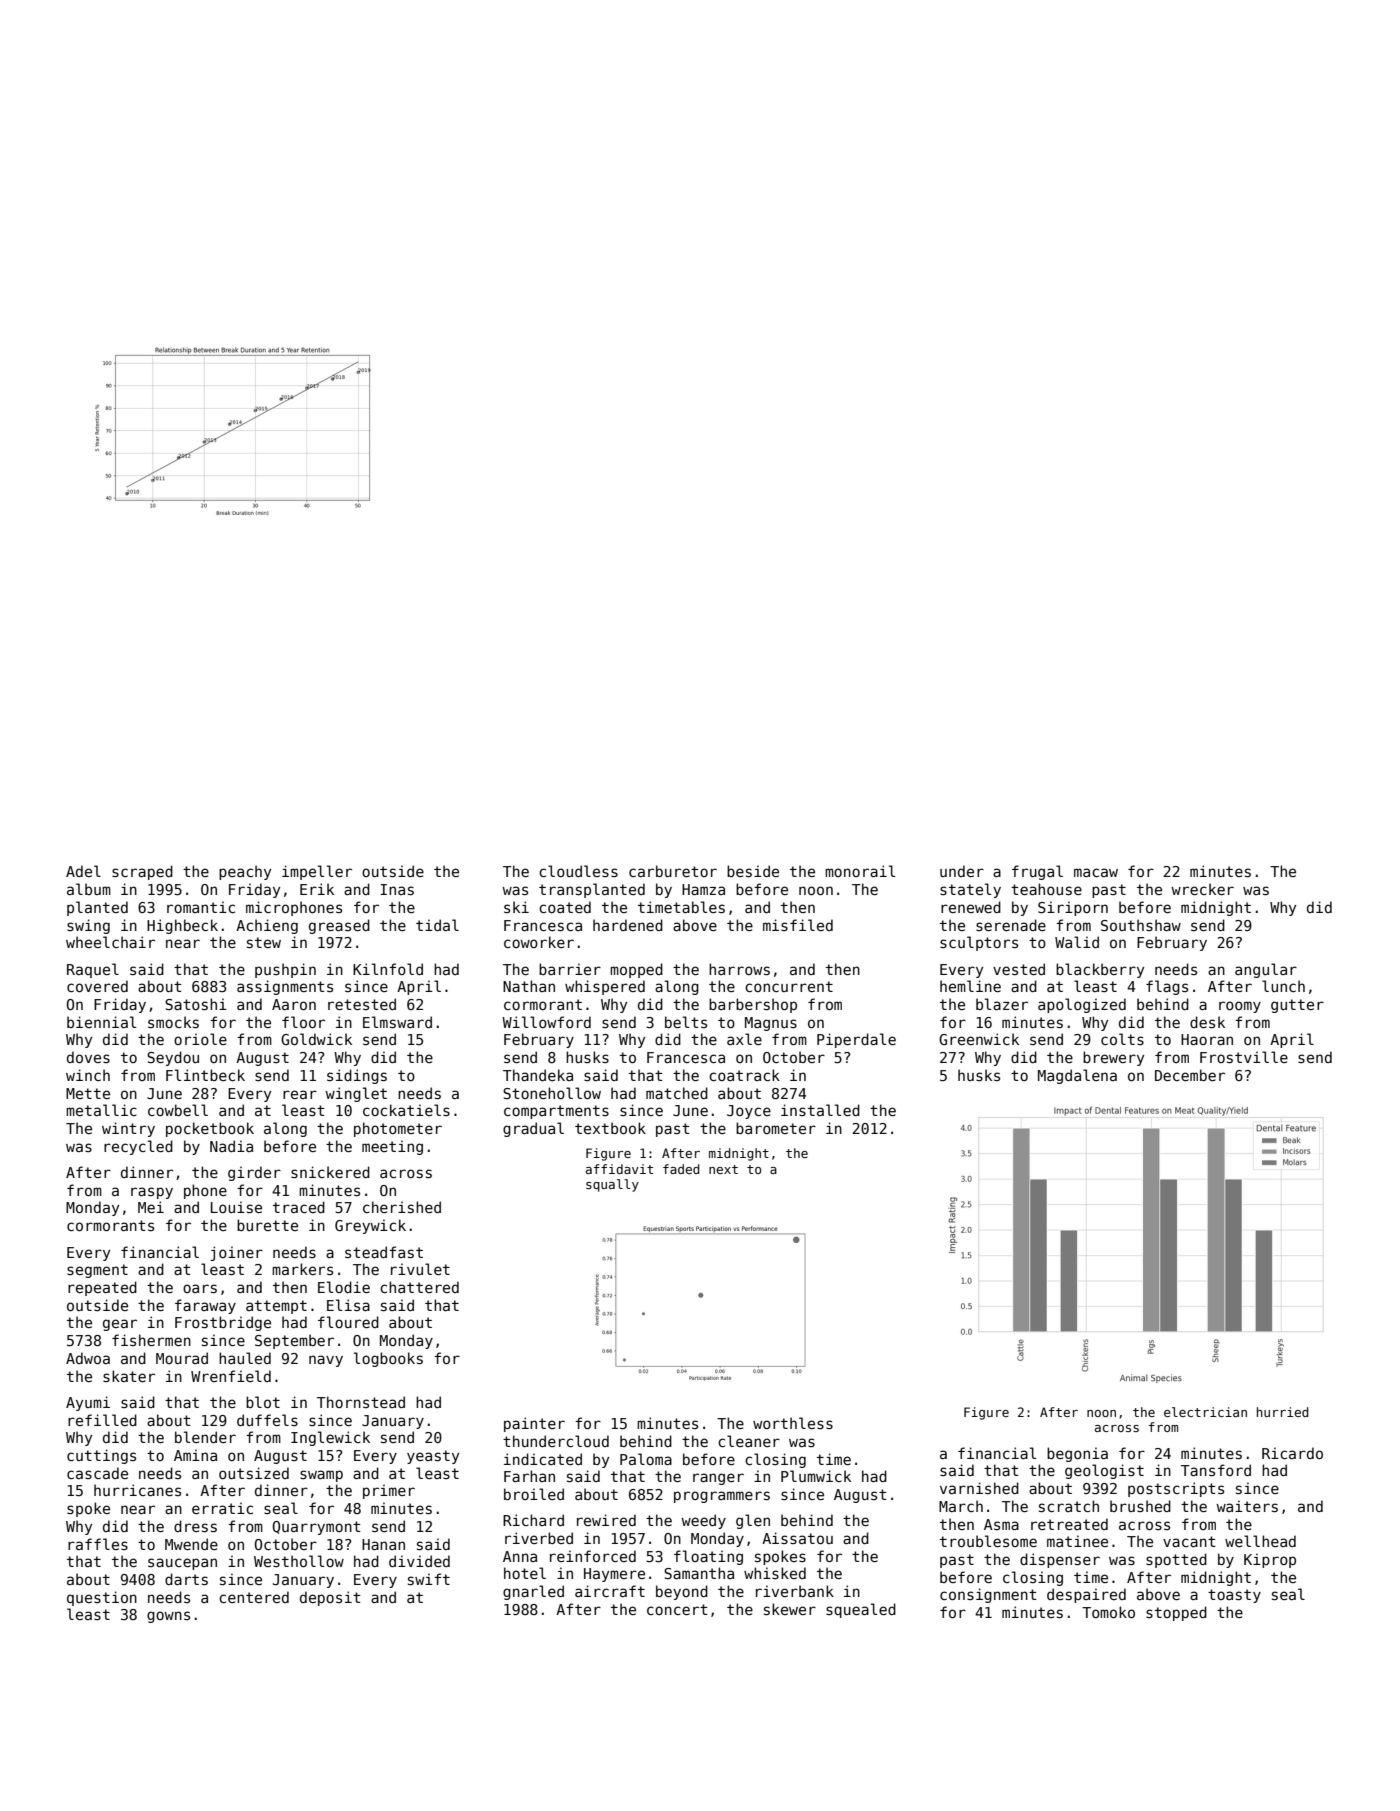 This screenshot has width=1400, height=1811. I want to click on duffels, so click(267, 1420).
